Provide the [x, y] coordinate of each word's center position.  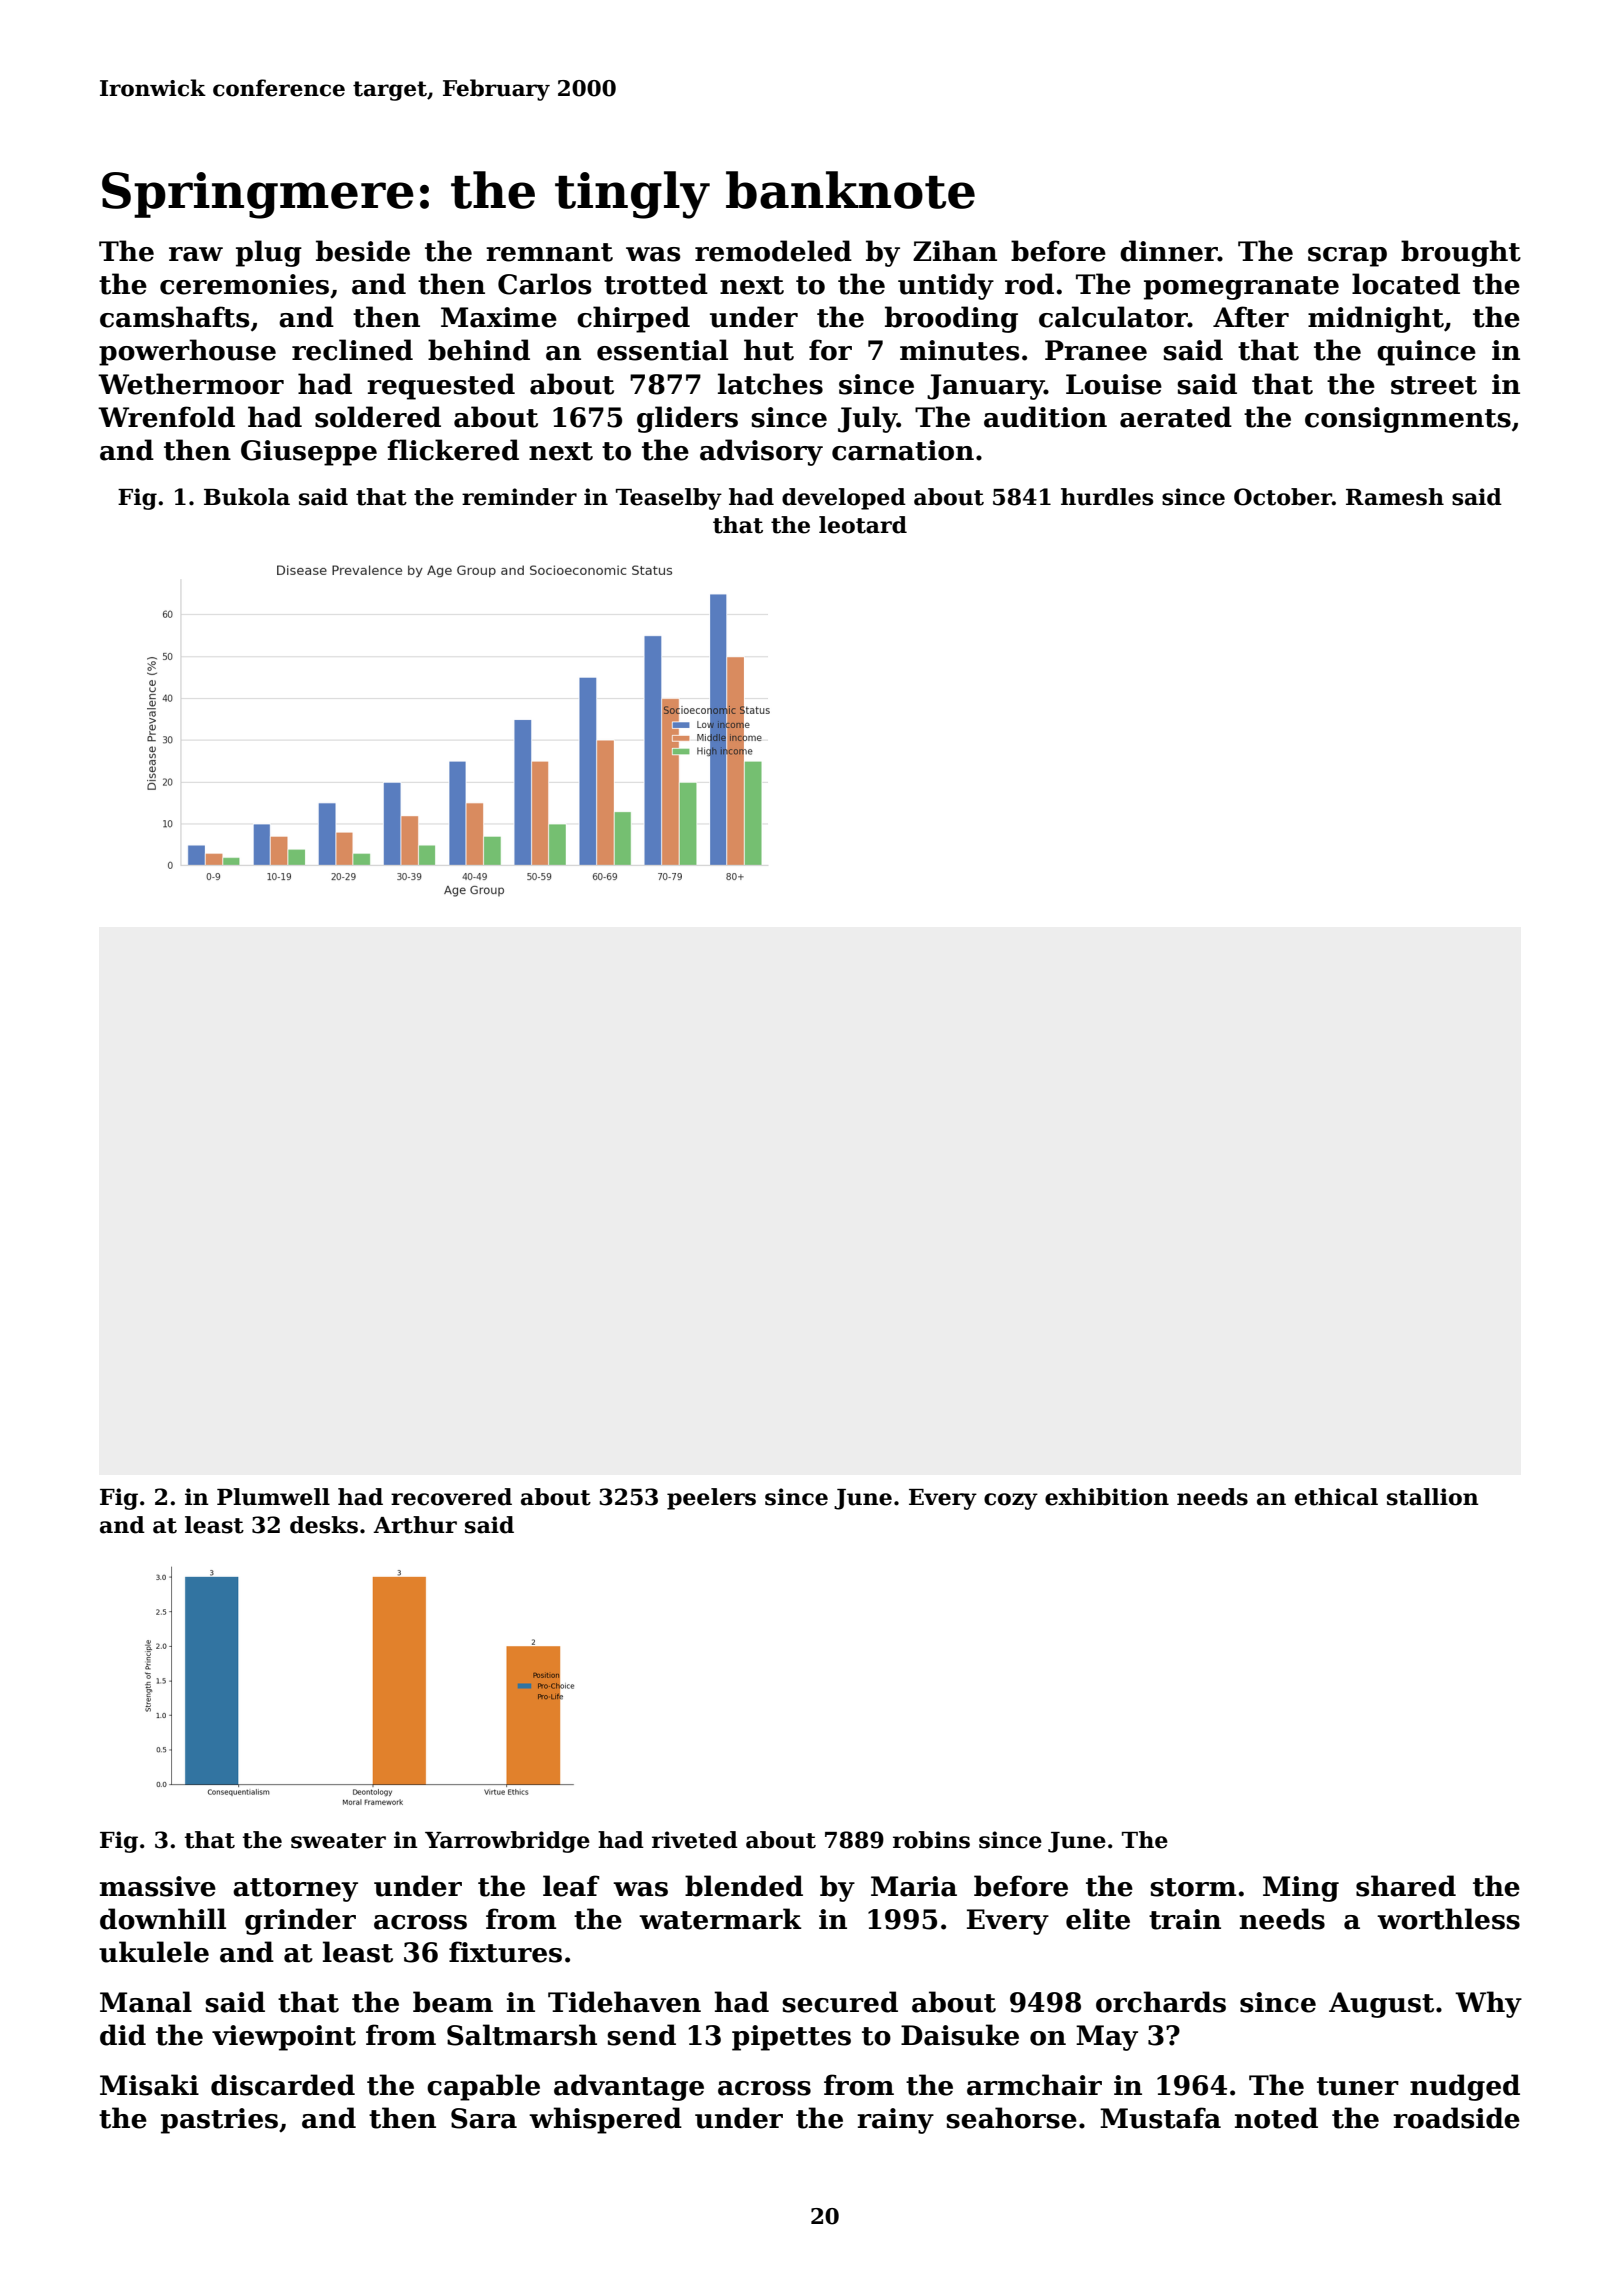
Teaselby [669, 499]
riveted [695, 1840]
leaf [571, 1886]
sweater [338, 1841]
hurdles [1107, 497]
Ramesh [1395, 497]
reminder [519, 497]
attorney [295, 1890]
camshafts [174, 317]
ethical [1336, 1497]
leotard [863, 525]
